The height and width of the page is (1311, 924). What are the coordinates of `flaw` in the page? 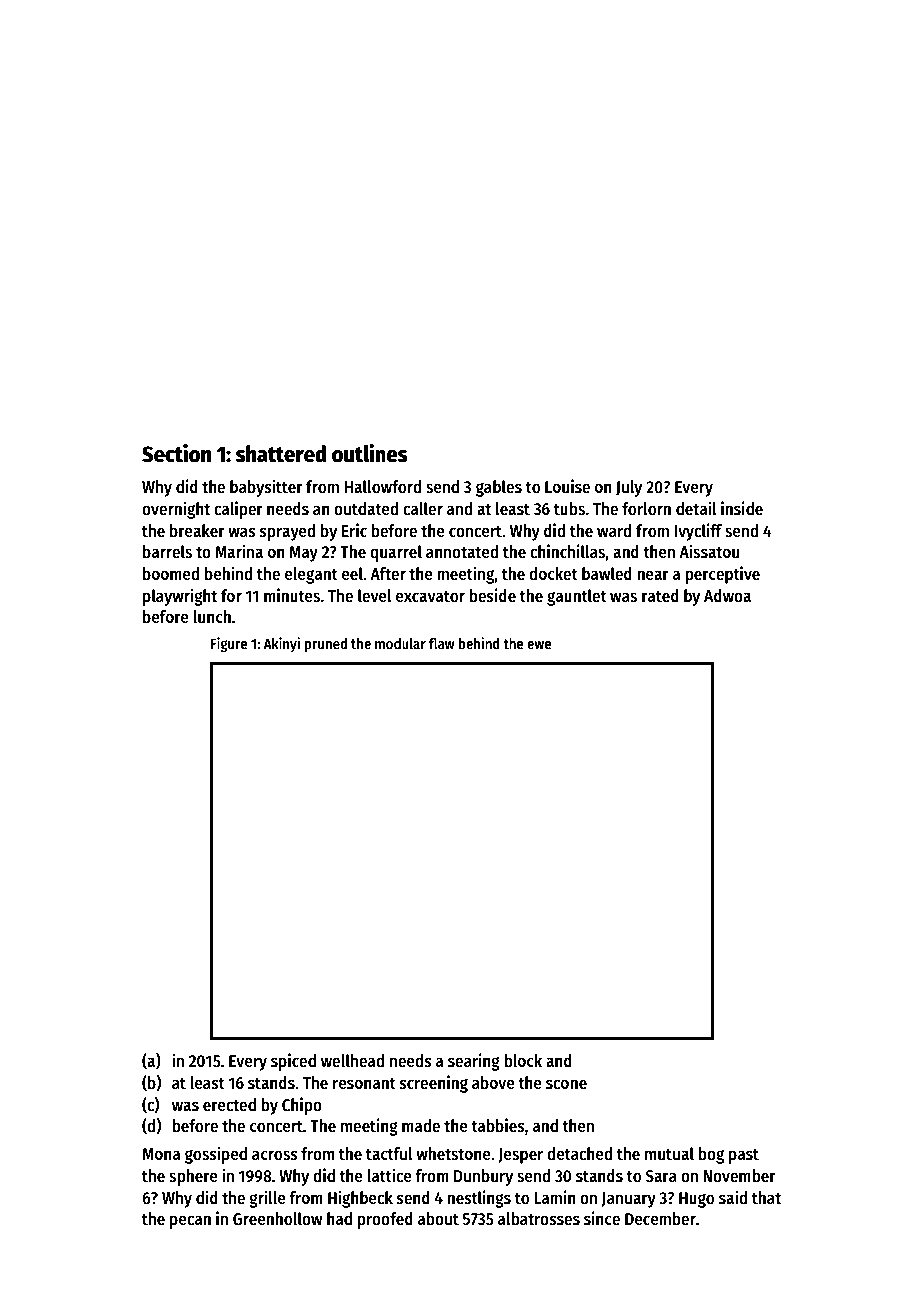 It's located at (442, 643).
